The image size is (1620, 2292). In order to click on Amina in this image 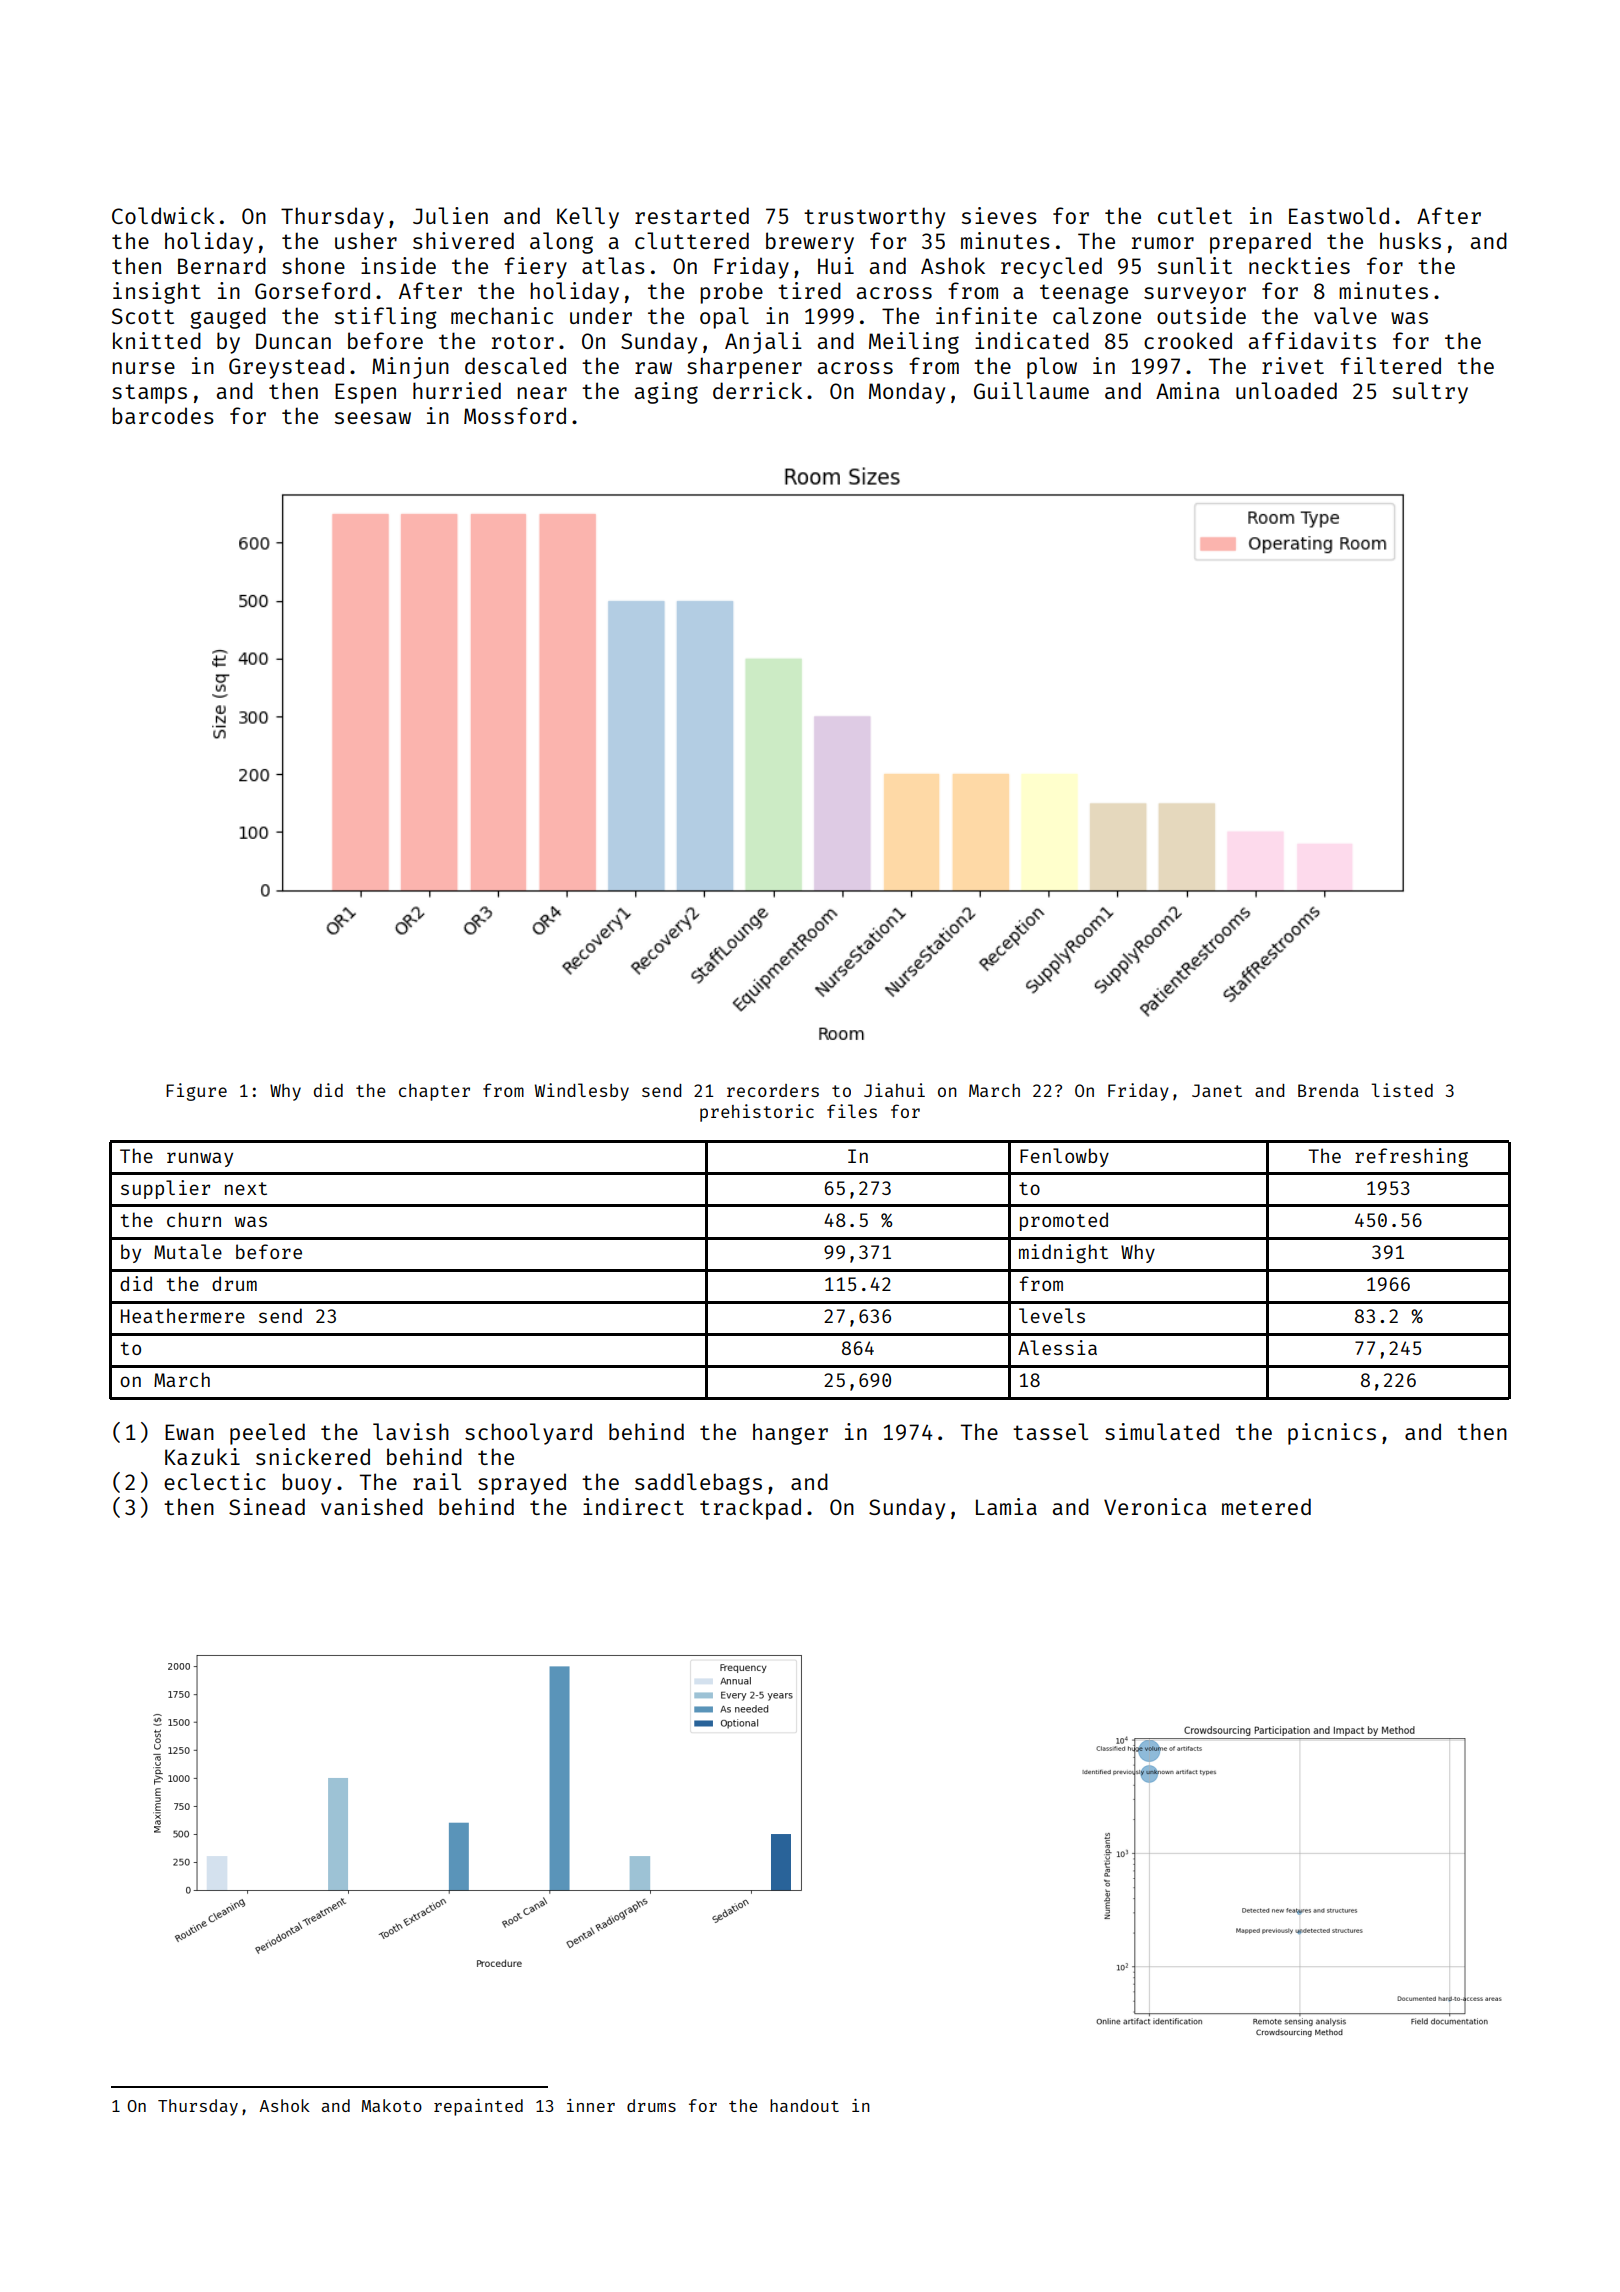, I will do `click(1187, 390)`.
